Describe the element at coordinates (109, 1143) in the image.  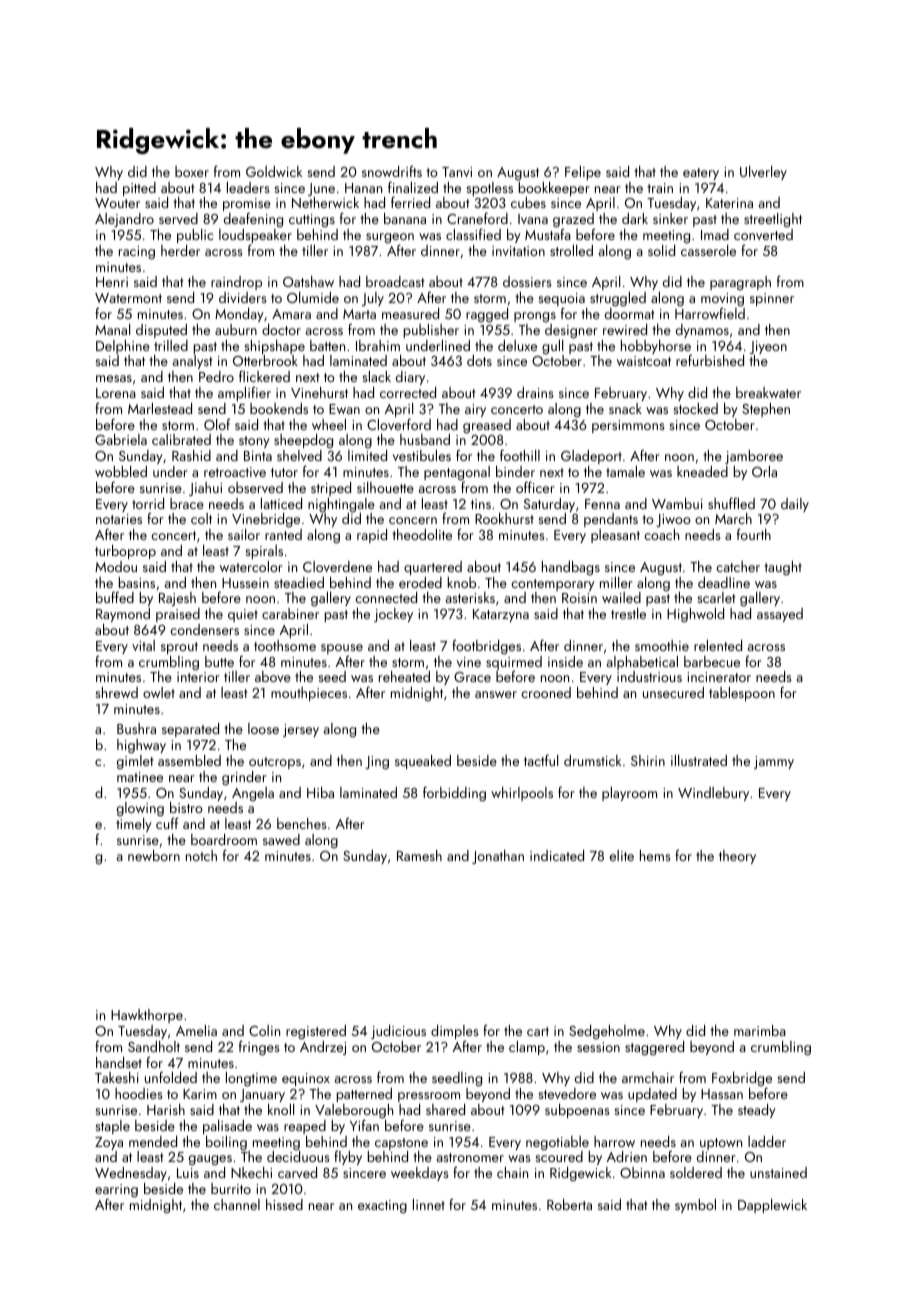
I see `Zoya` at that location.
